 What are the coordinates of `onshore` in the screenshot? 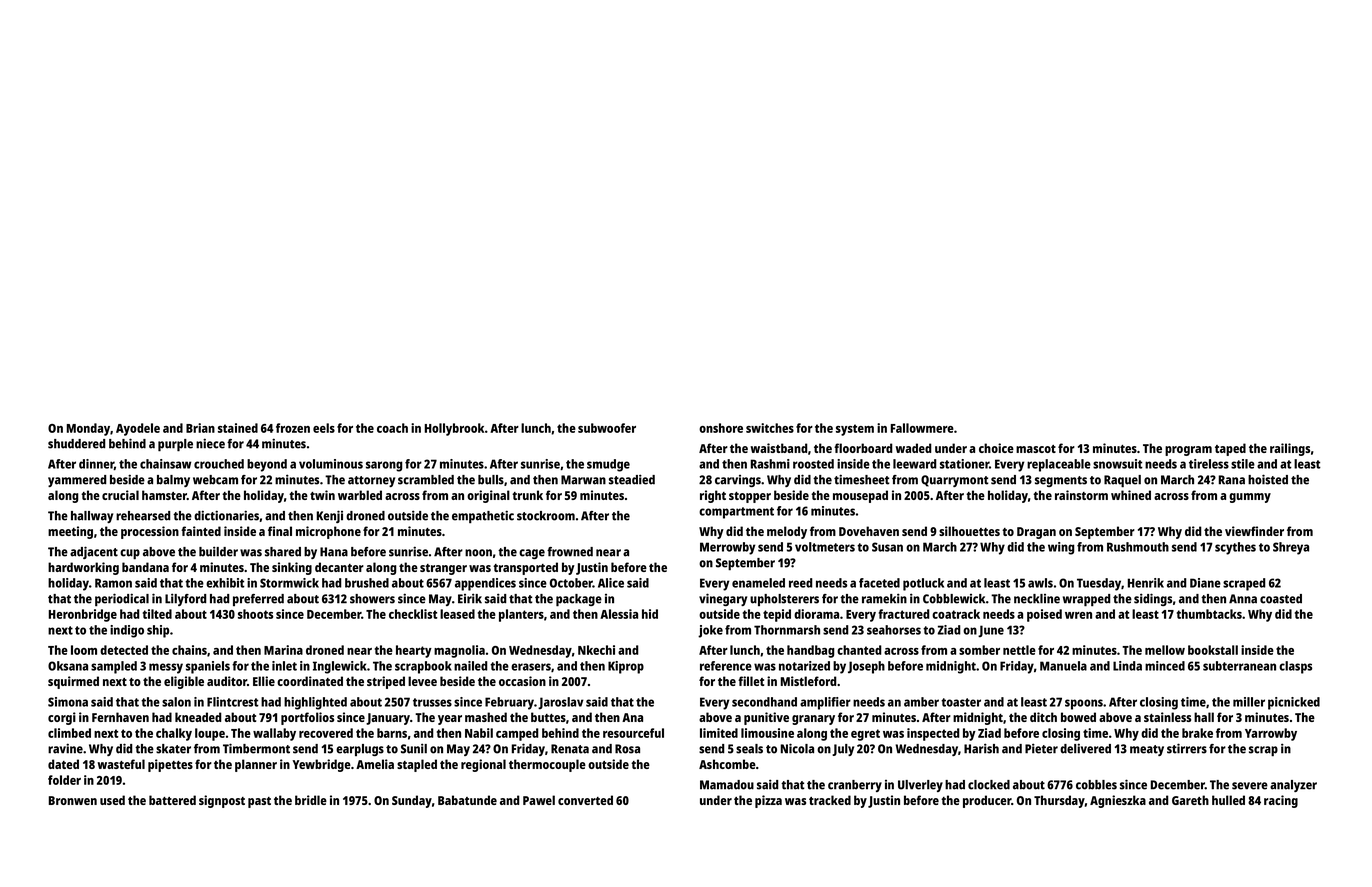 It's located at (721, 428).
